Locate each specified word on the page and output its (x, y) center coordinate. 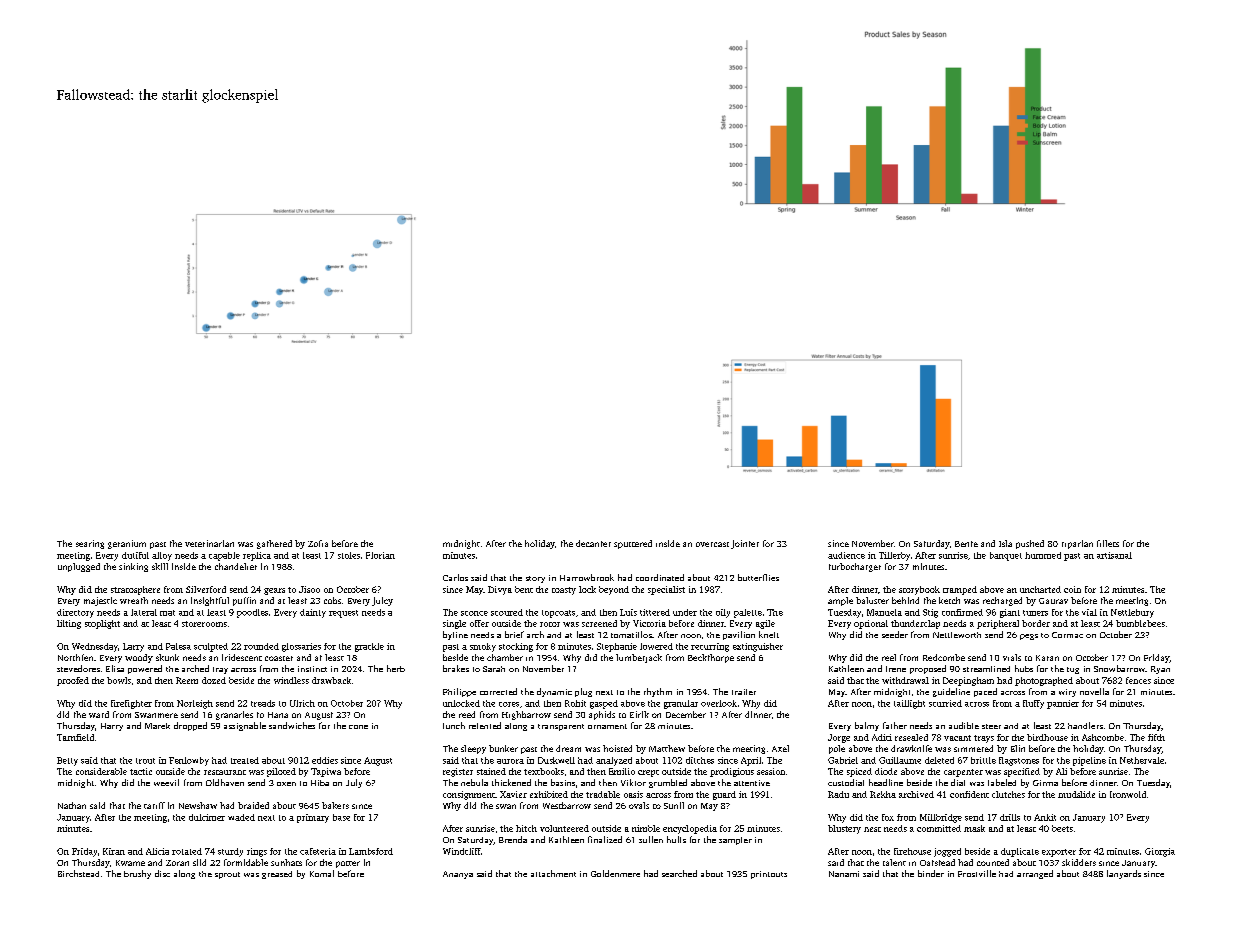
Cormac (1067, 635)
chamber (505, 657)
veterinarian (209, 543)
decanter (593, 543)
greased (277, 875)
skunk (167, 657)
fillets (1108, 543)
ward (99, 714)
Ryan (1160, 670)
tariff (154, 805)
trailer (744, 692)
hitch (526, 828)
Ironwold (1128, 794)
